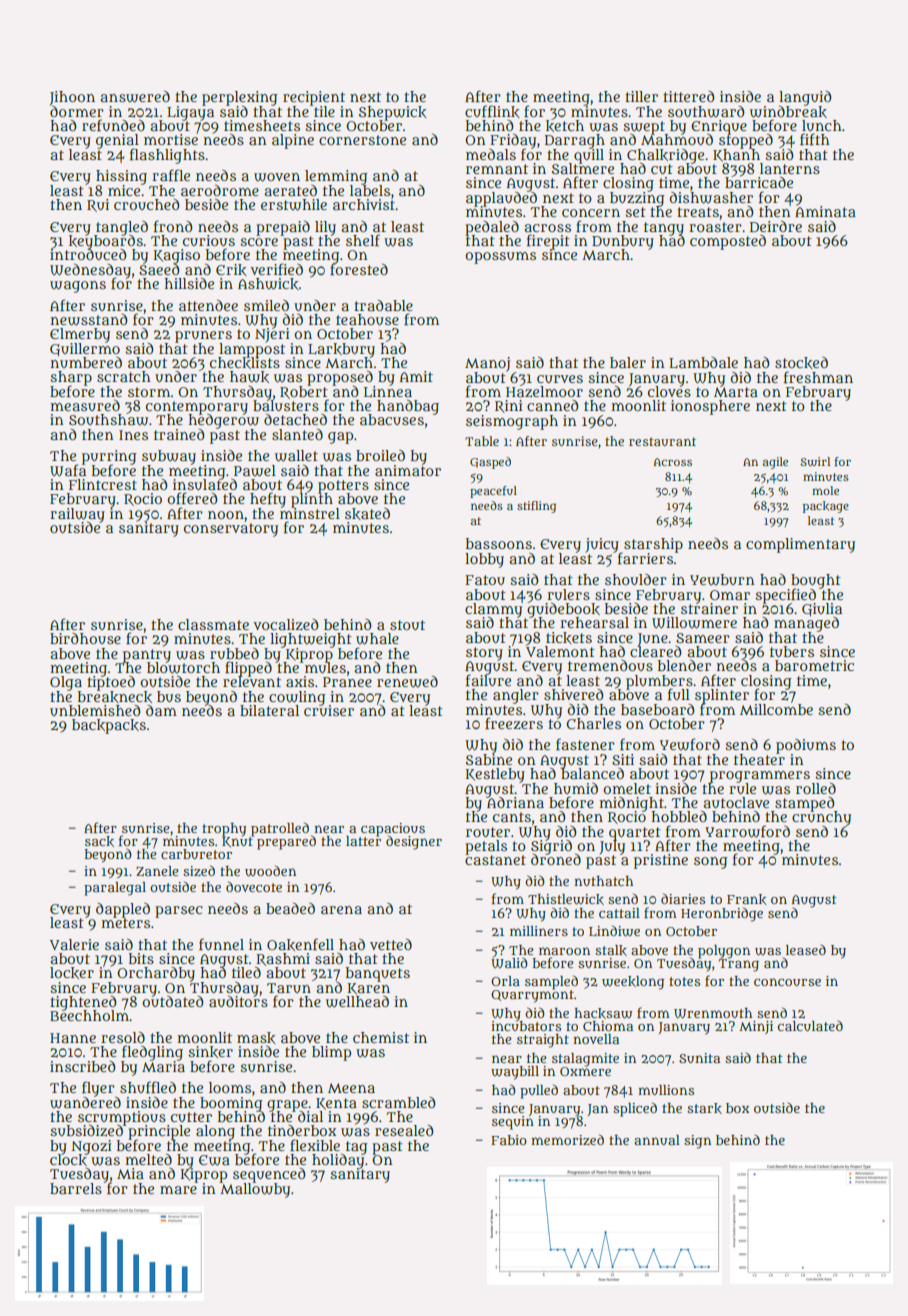 The height and width of the document is (1316, 908). What do you see at coordinates (148, 1087) in the document?
I see `shuffled` at bounding box center [148, 1087].
